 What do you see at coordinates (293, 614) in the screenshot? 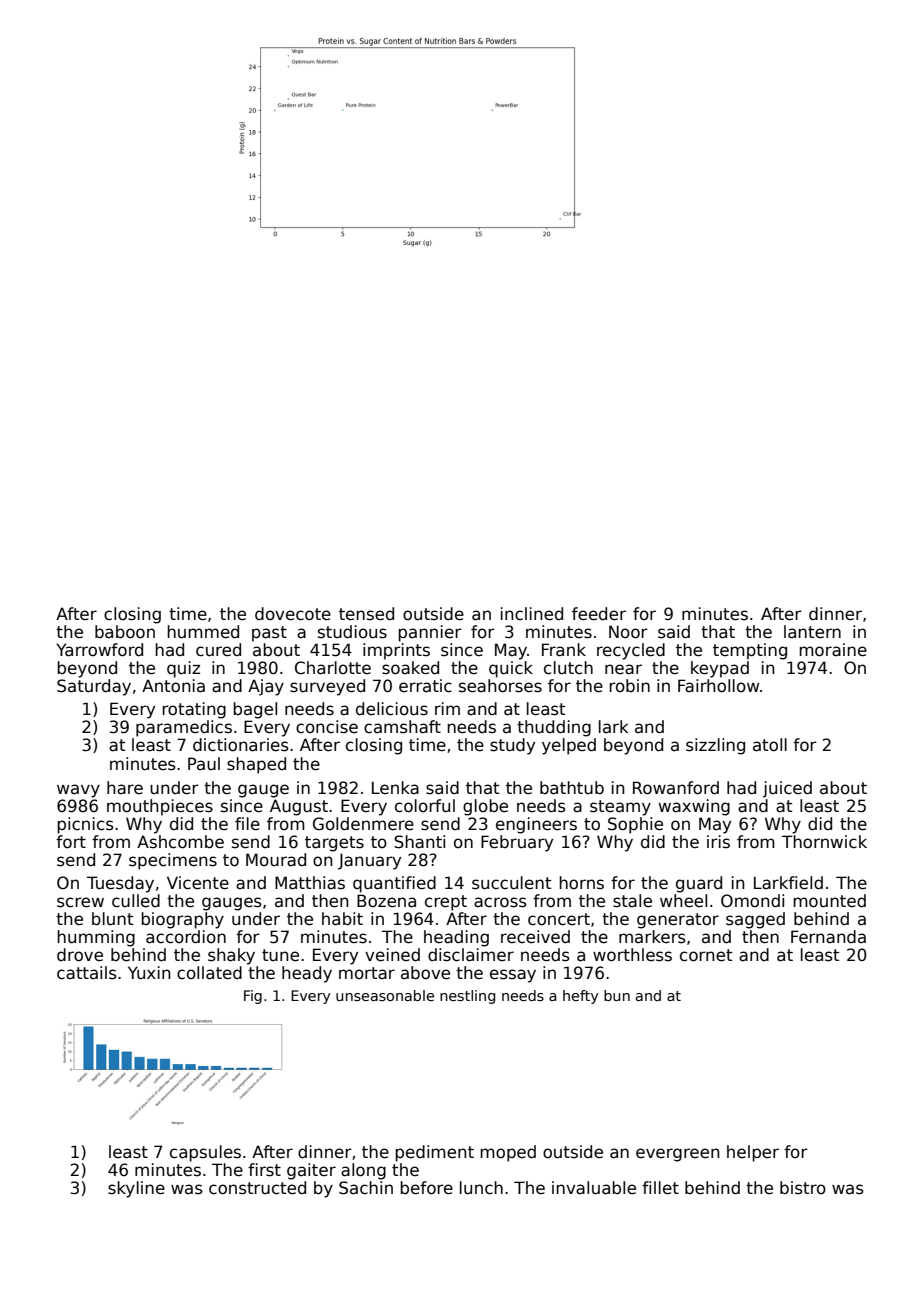
I see `dovecote` at bounding box center [293, 614].
